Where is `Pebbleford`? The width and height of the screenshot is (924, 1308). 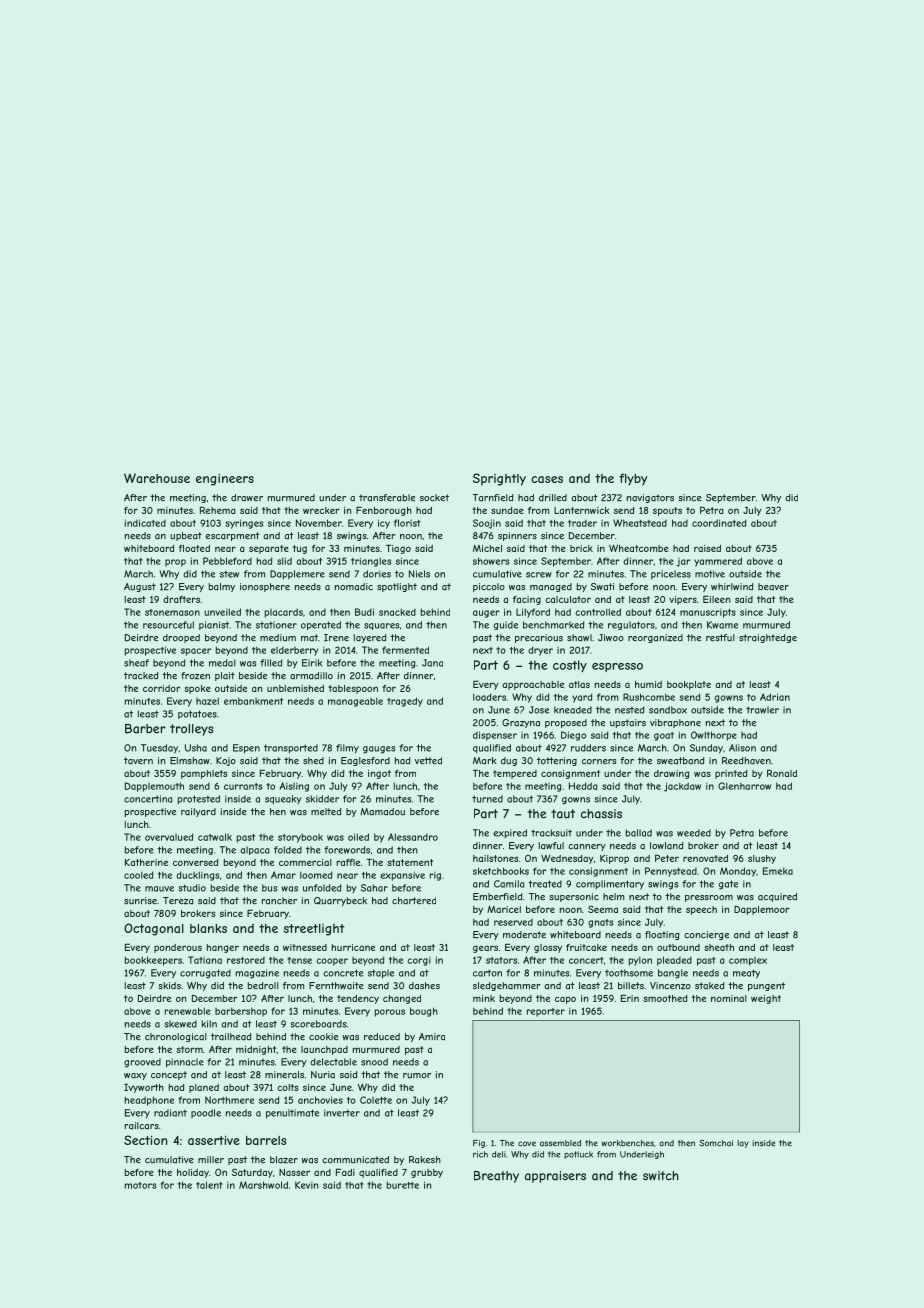 Pebbleford is located at coordinates (227, 561).
